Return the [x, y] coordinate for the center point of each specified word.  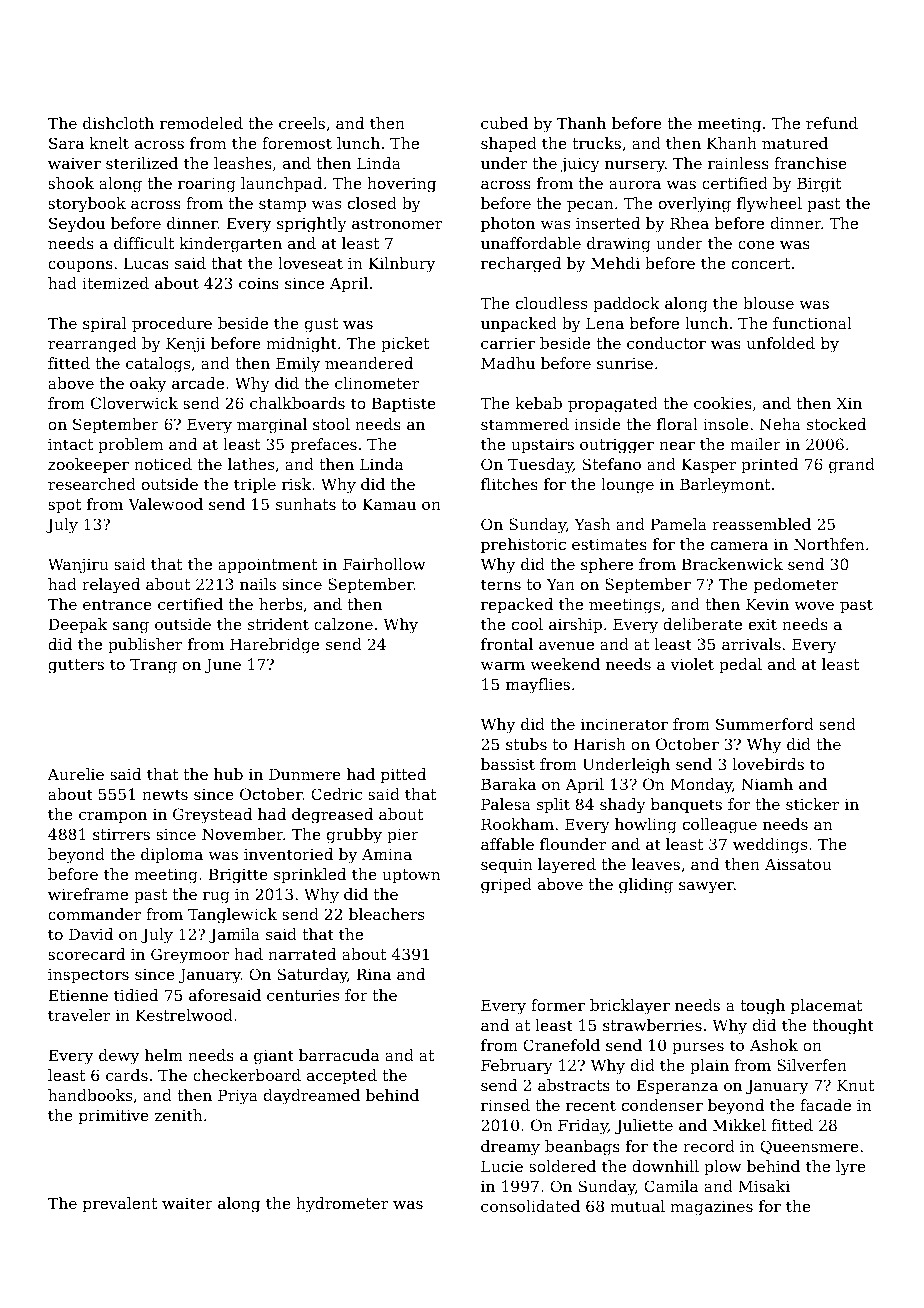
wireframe [88, 894]
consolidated [530, 1206]
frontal [507, 644]
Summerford [765, 724]
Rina [373, 974]
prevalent [120, 1204]
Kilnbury [401, 265]
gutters [76, 666]
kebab [538, 403]
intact [70, 444]
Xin [849, 403]
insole [726, 424]
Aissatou [798, 864]
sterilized [142, 163]
